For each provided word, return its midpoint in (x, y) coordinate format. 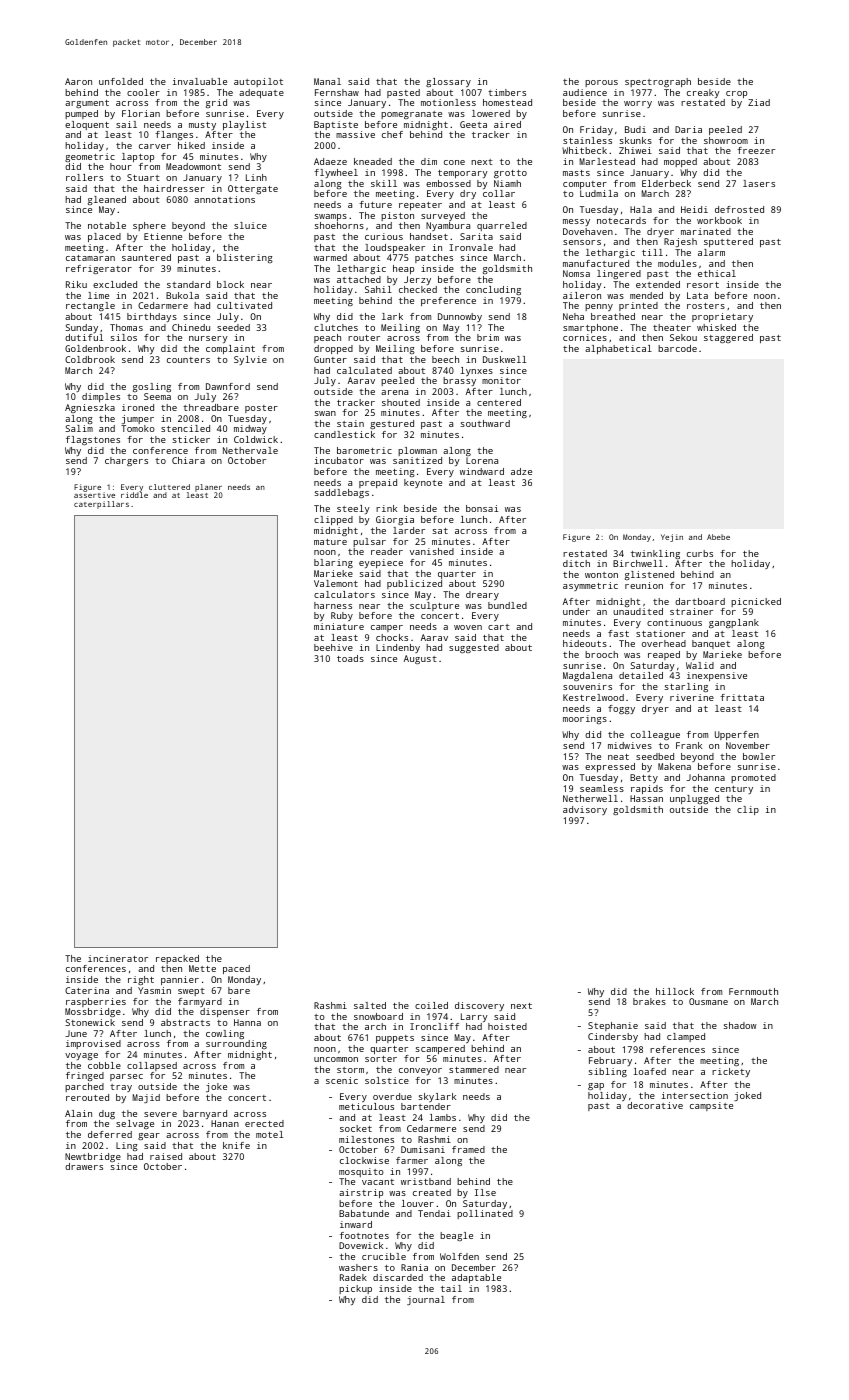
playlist (244, 125)
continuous (674, 622)
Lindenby (398, 648)
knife (236, 1145)
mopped (680, 162)
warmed (330, 257)
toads (350, 658)
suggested (474, 648)
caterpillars (101, 505)
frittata (742, 697)
